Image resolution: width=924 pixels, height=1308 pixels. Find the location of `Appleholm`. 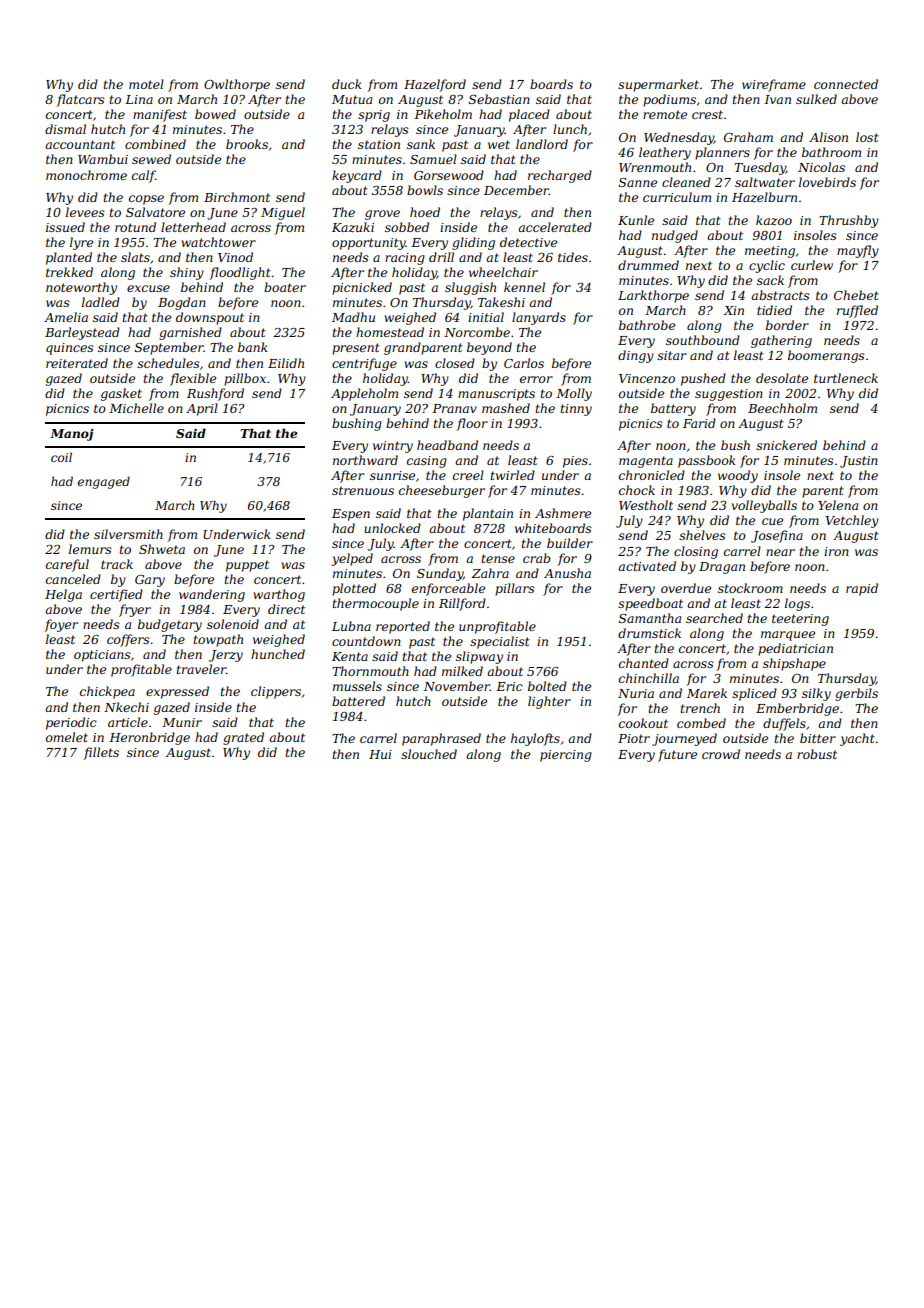

Appleholm is located at coordinates (364, 394).
